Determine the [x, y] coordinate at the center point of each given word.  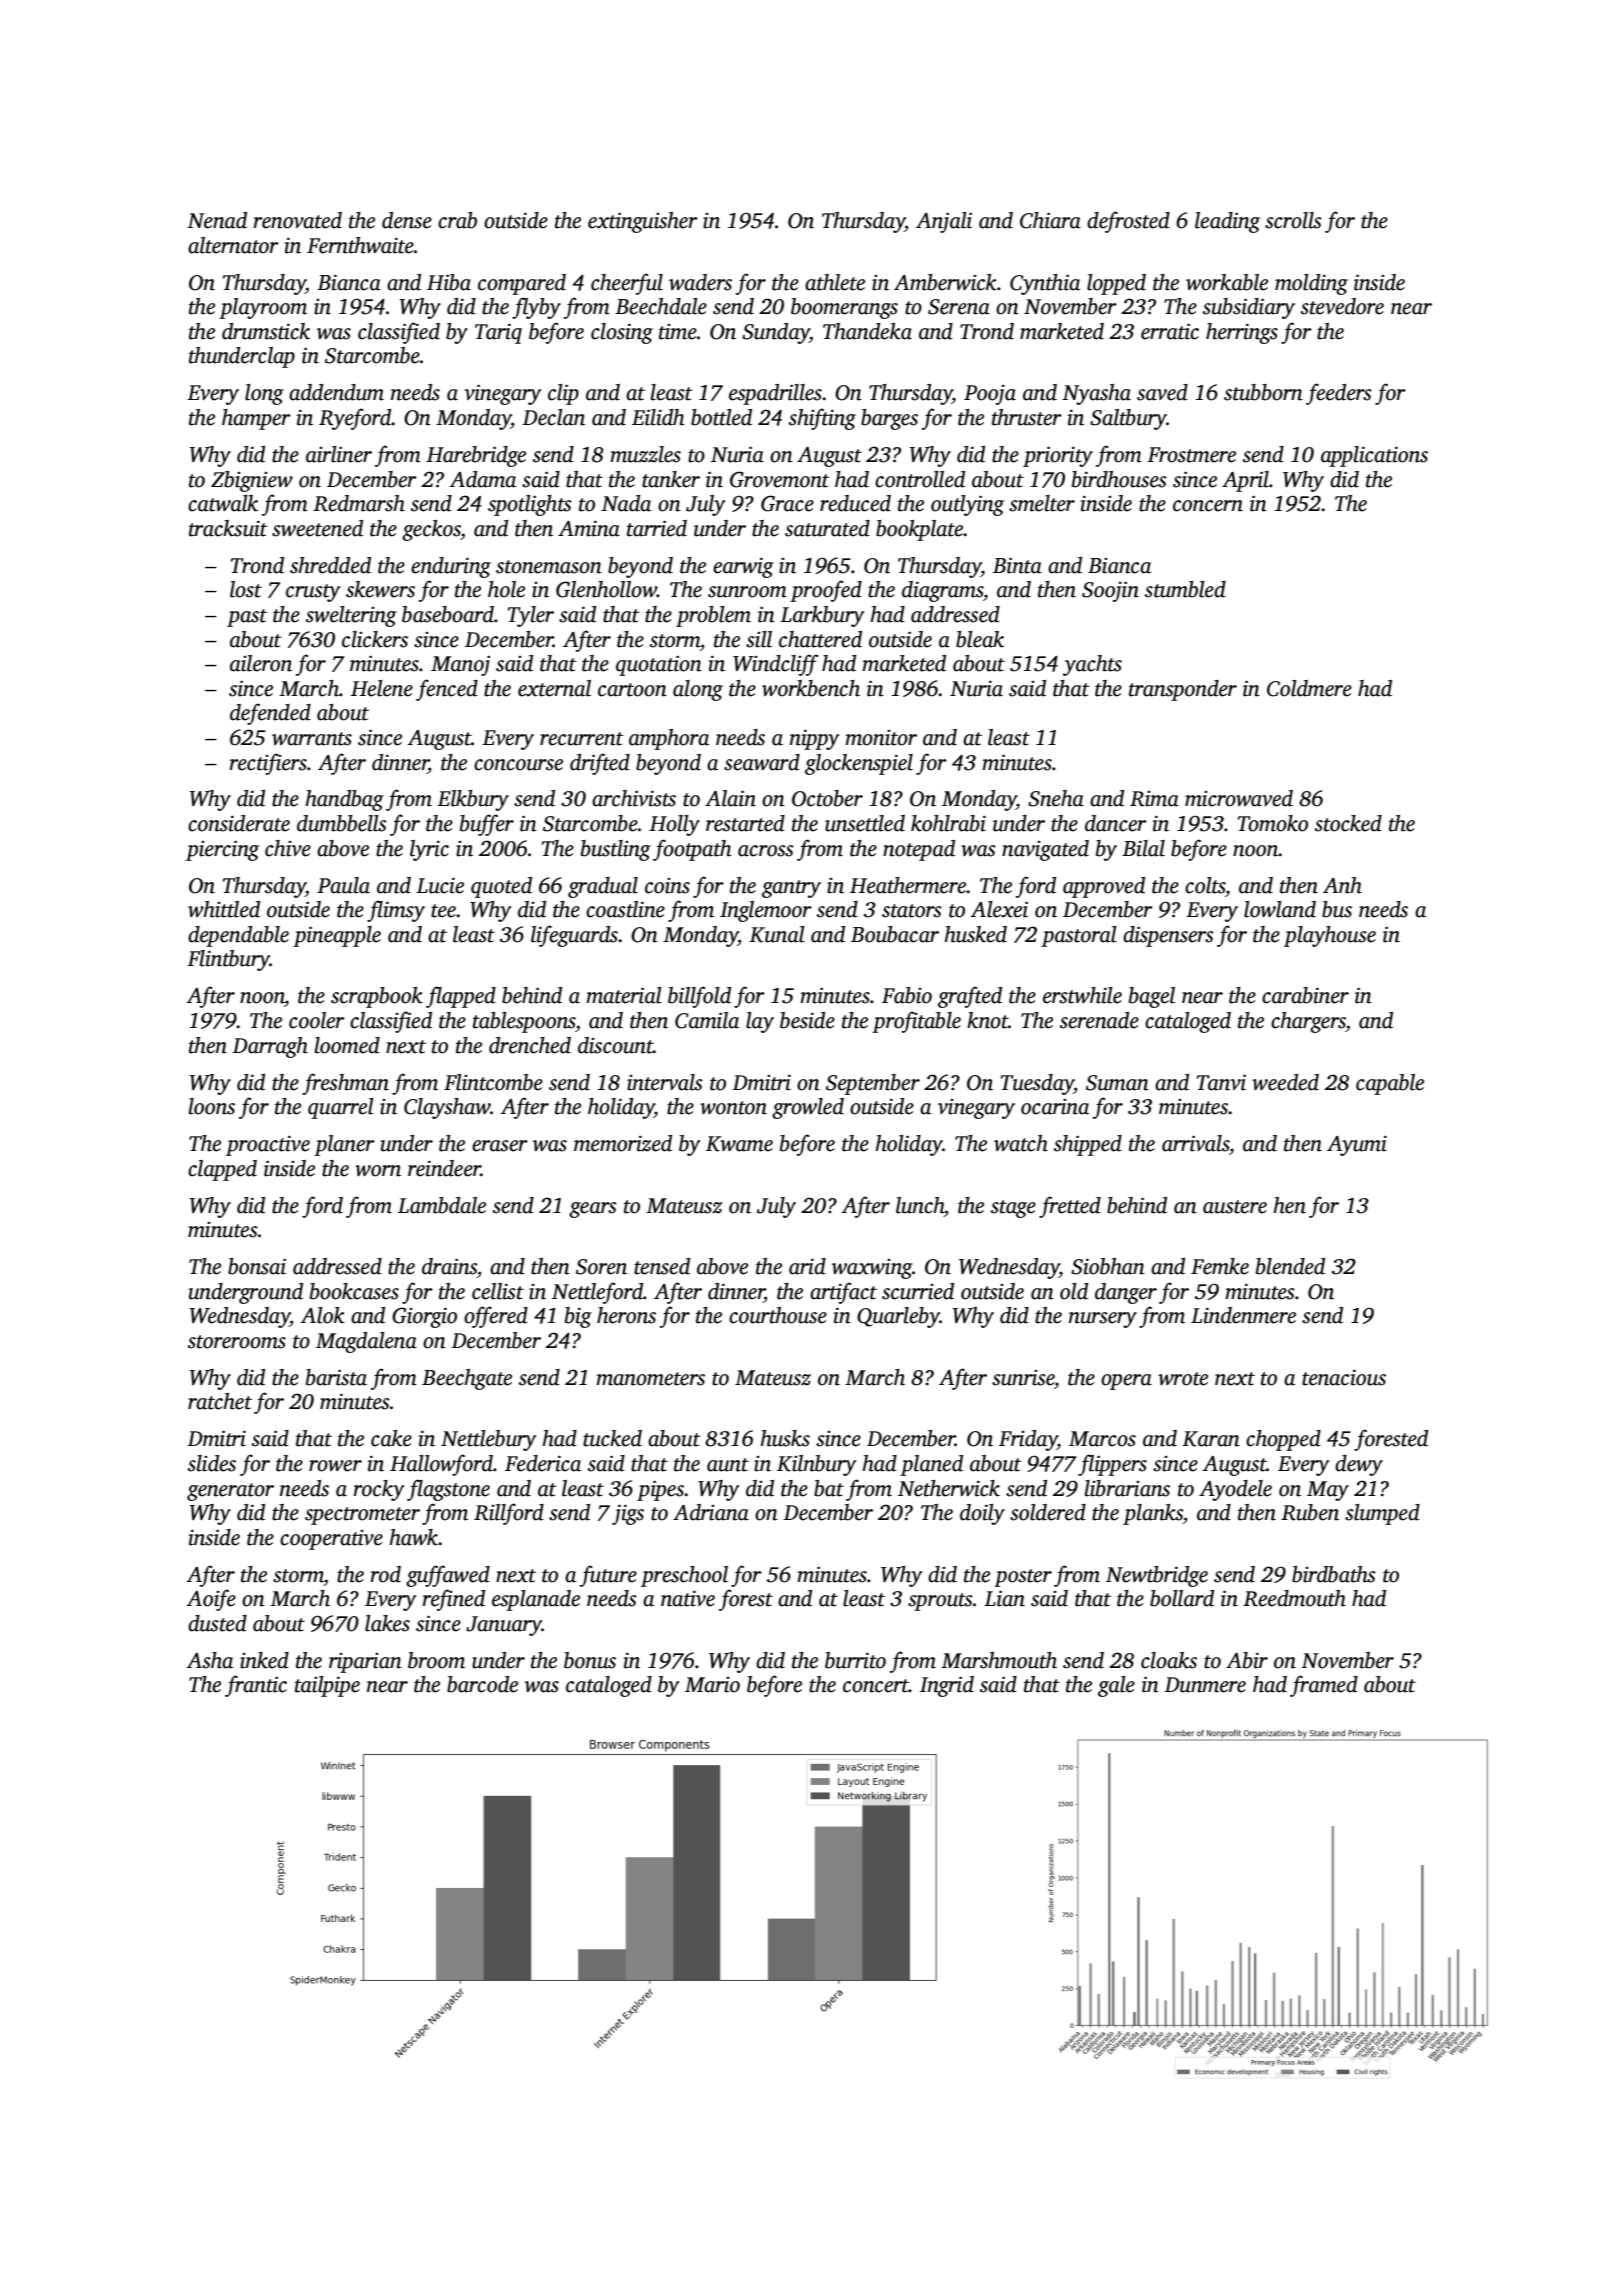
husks [785, 1438]
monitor [881, 738]
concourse [518, 765]
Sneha [1056, 798]
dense [407, 220]
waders [700, 282]
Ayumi [1357, 1145]
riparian [365, 1663]
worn [378, 1171]
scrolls [1293, 220]
